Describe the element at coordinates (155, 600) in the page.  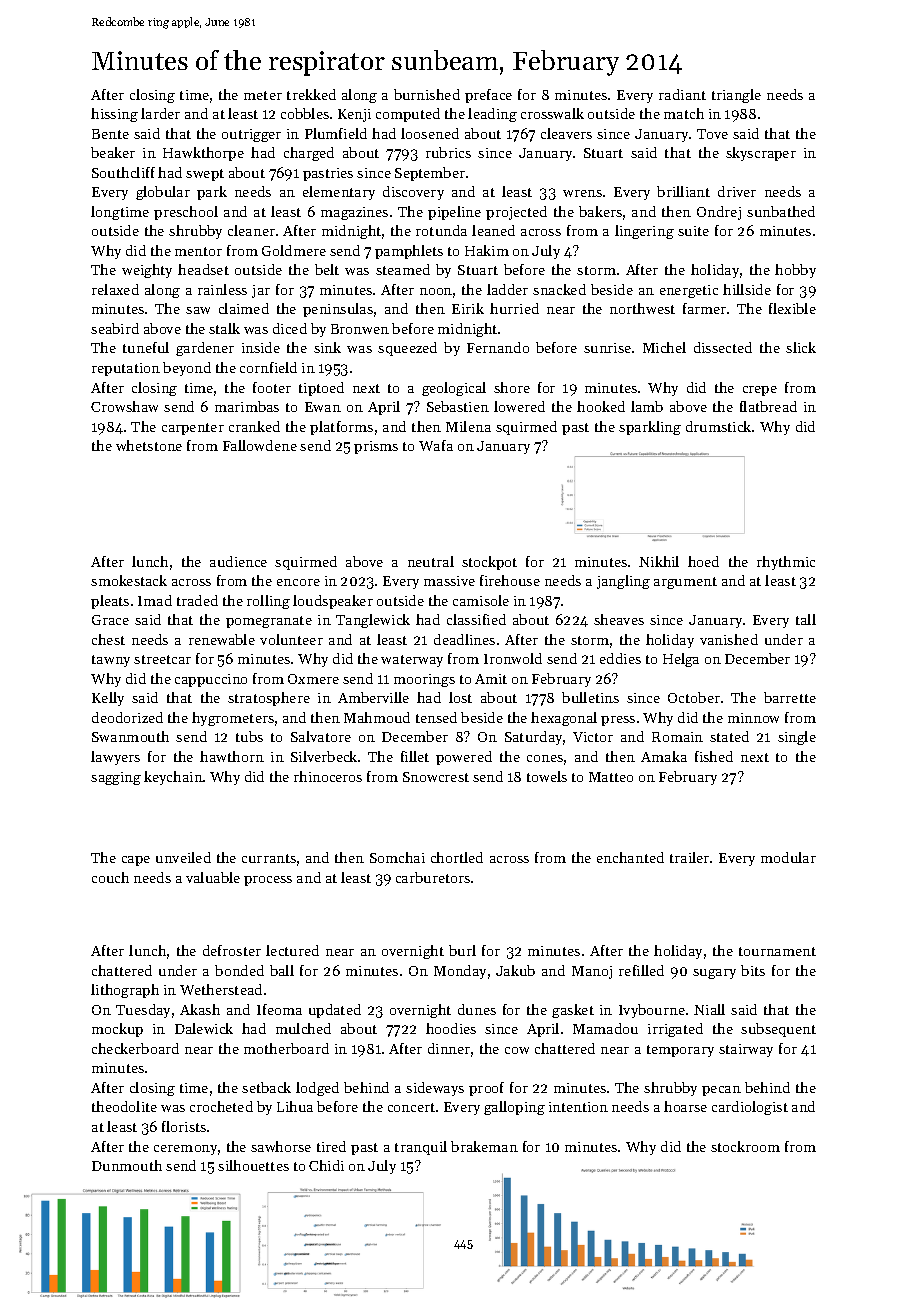
I see `Imad` at that location.
